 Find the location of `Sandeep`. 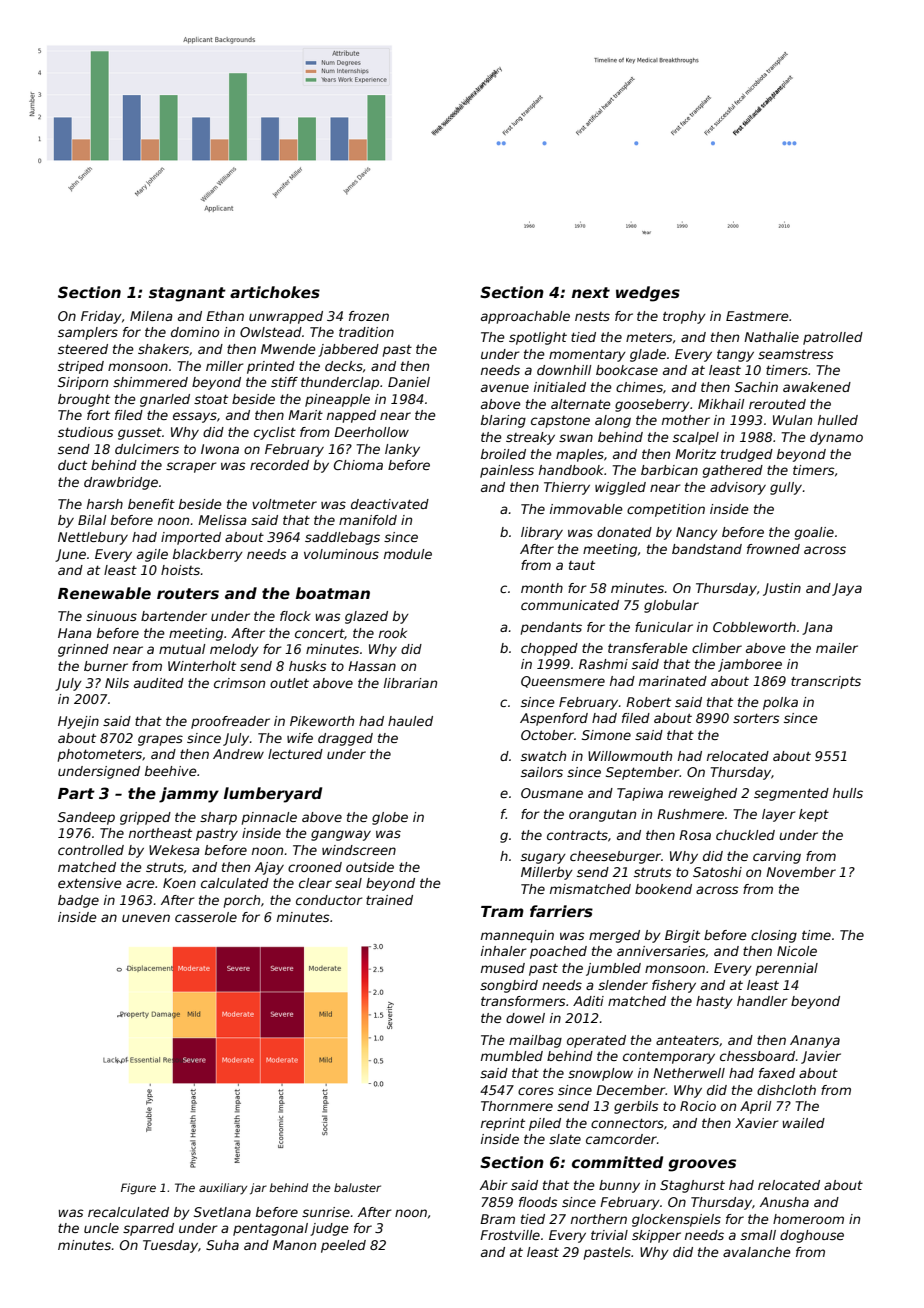

Sandeep is located at coordinates (86, 818).
